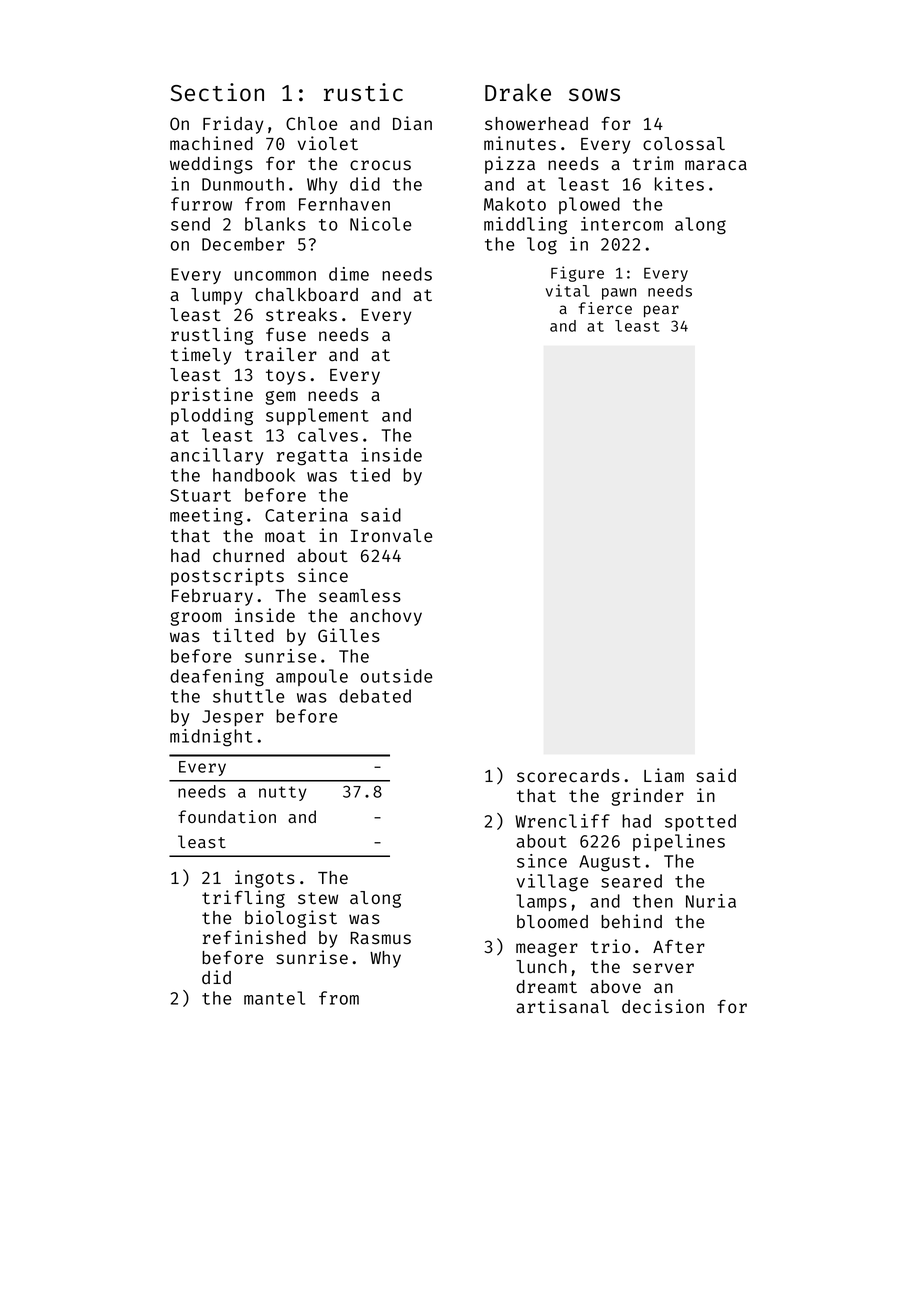  I want to click on groom, so click(195, 619).
